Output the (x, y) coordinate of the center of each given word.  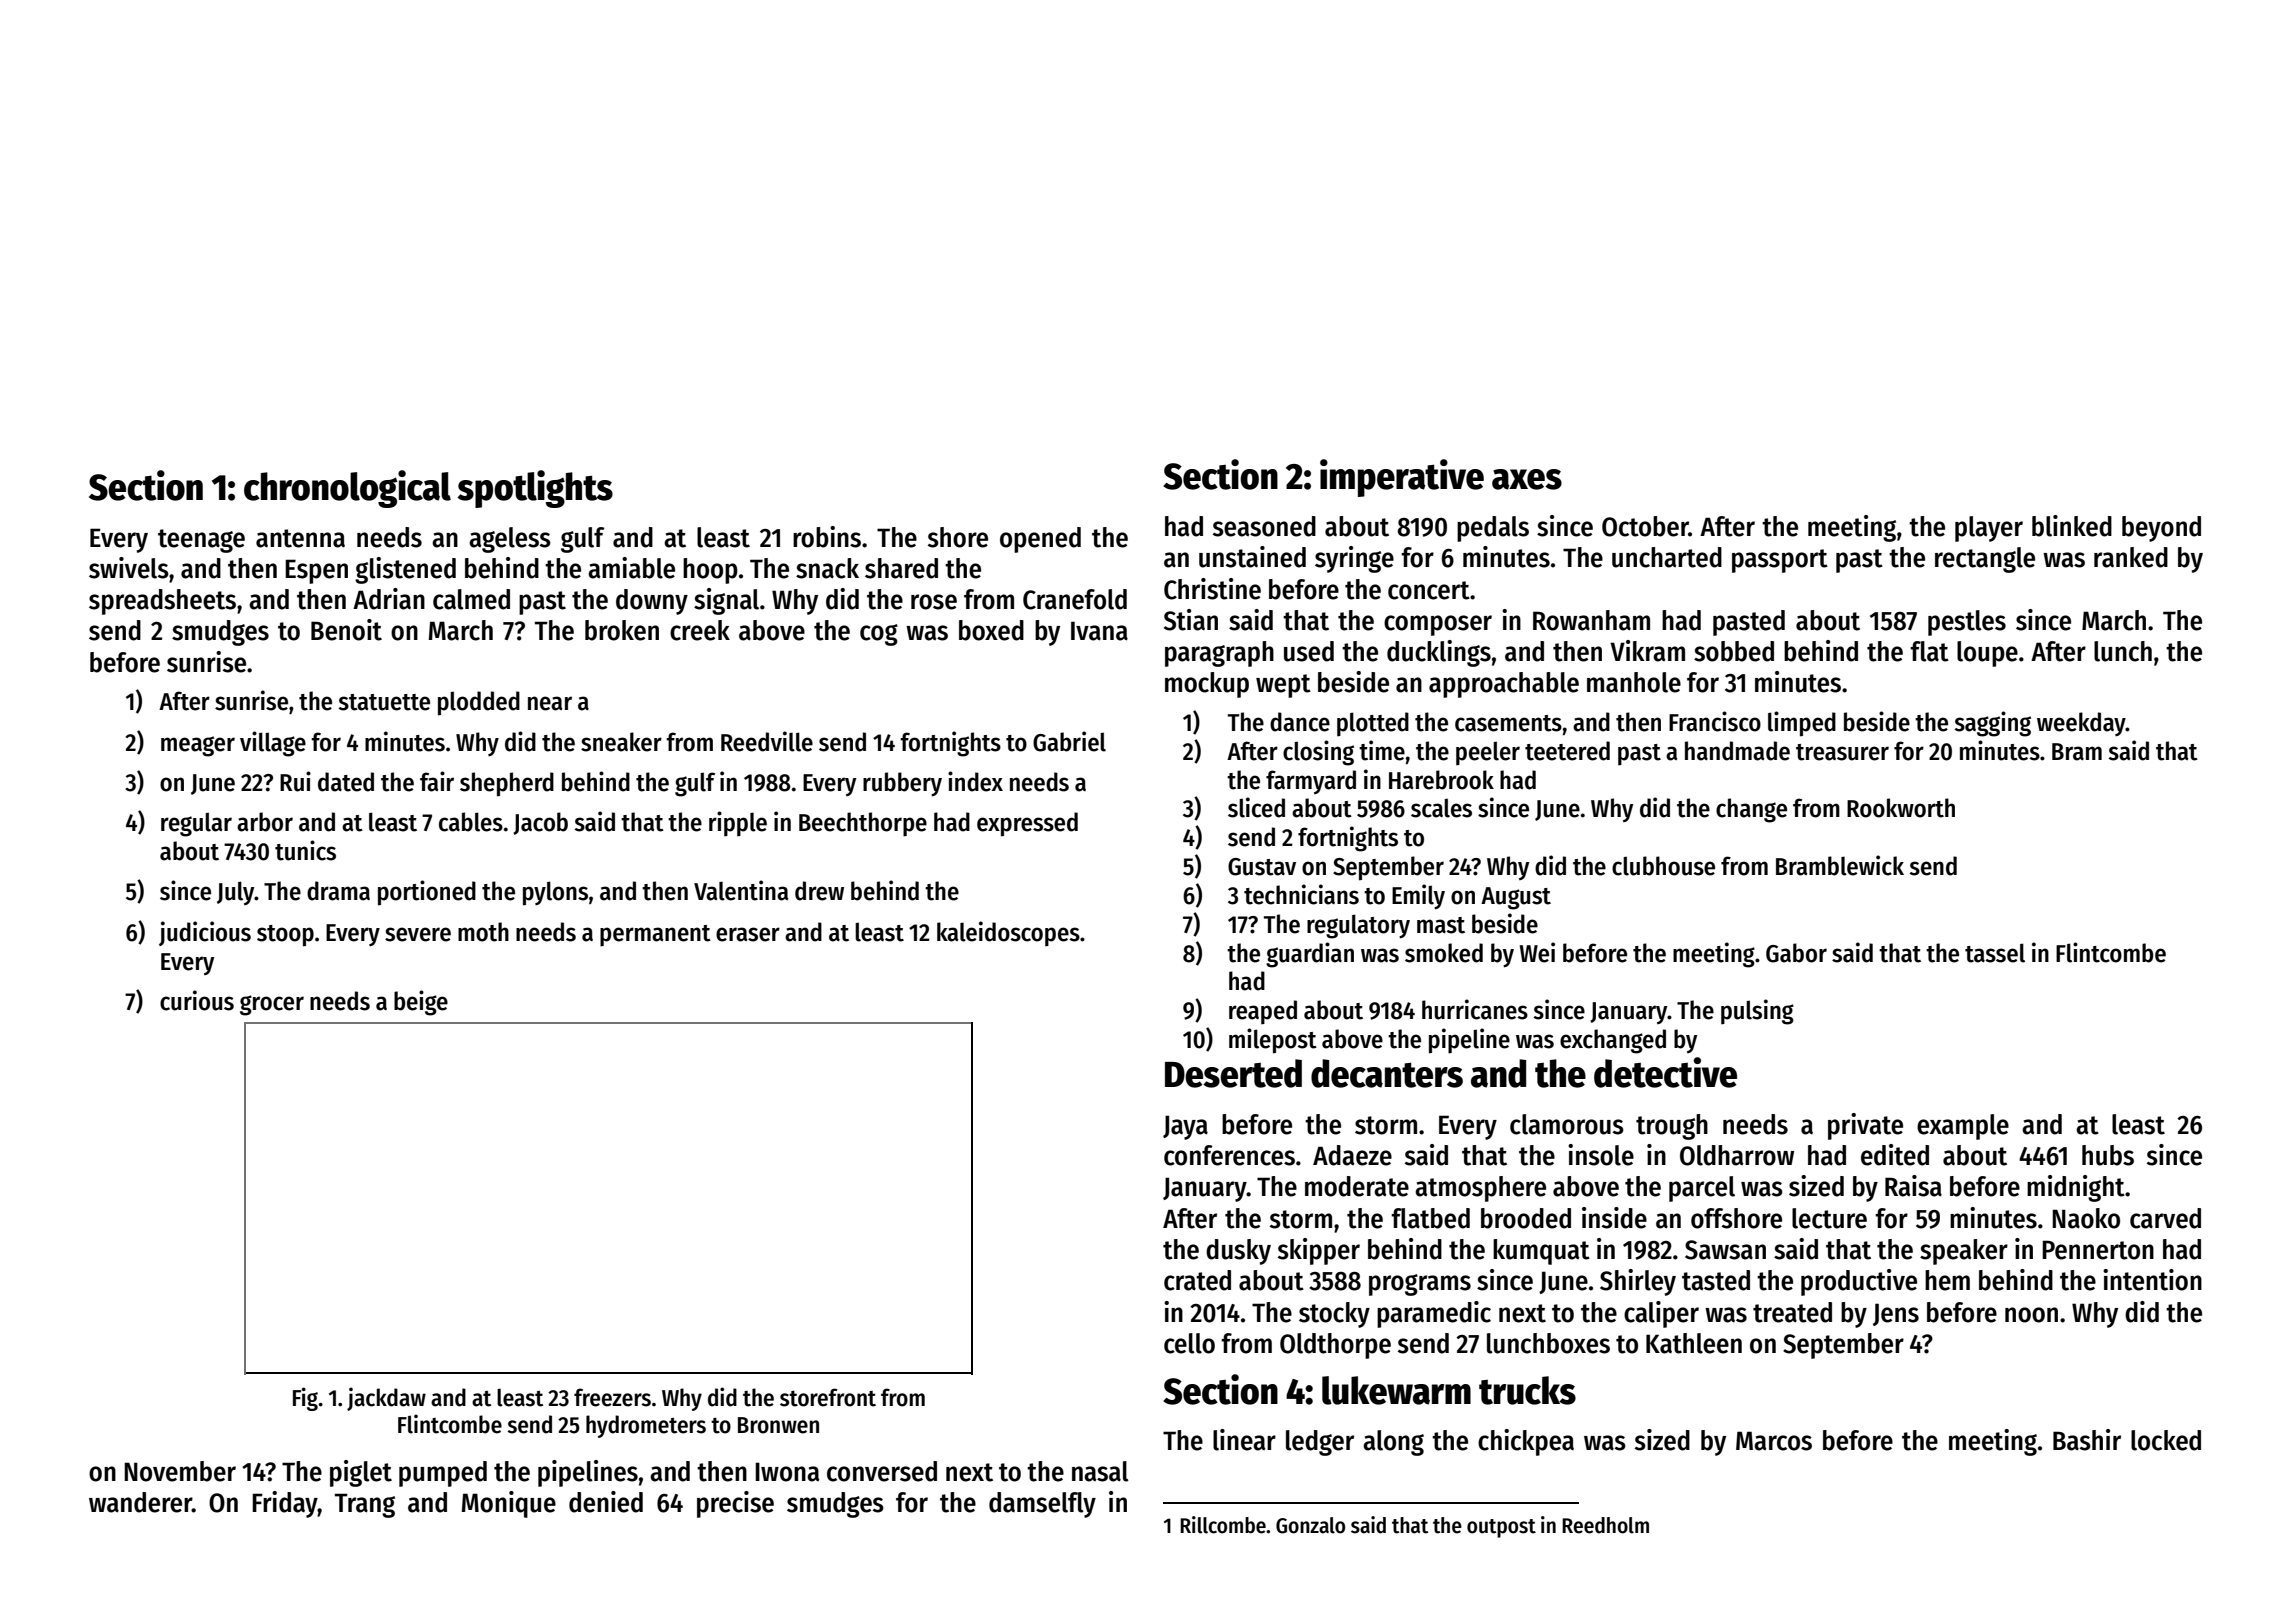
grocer (272, 1005)
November (180, 1471)
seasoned (1264, 526)
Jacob (540, 823)
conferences (1229, 1155)
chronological (347, 489)
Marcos (1774, 1441)
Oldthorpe (1335, 1346)
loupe (1987, 654)
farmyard (1311, 782)
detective (1665, 1072)
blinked (2072, 526)
